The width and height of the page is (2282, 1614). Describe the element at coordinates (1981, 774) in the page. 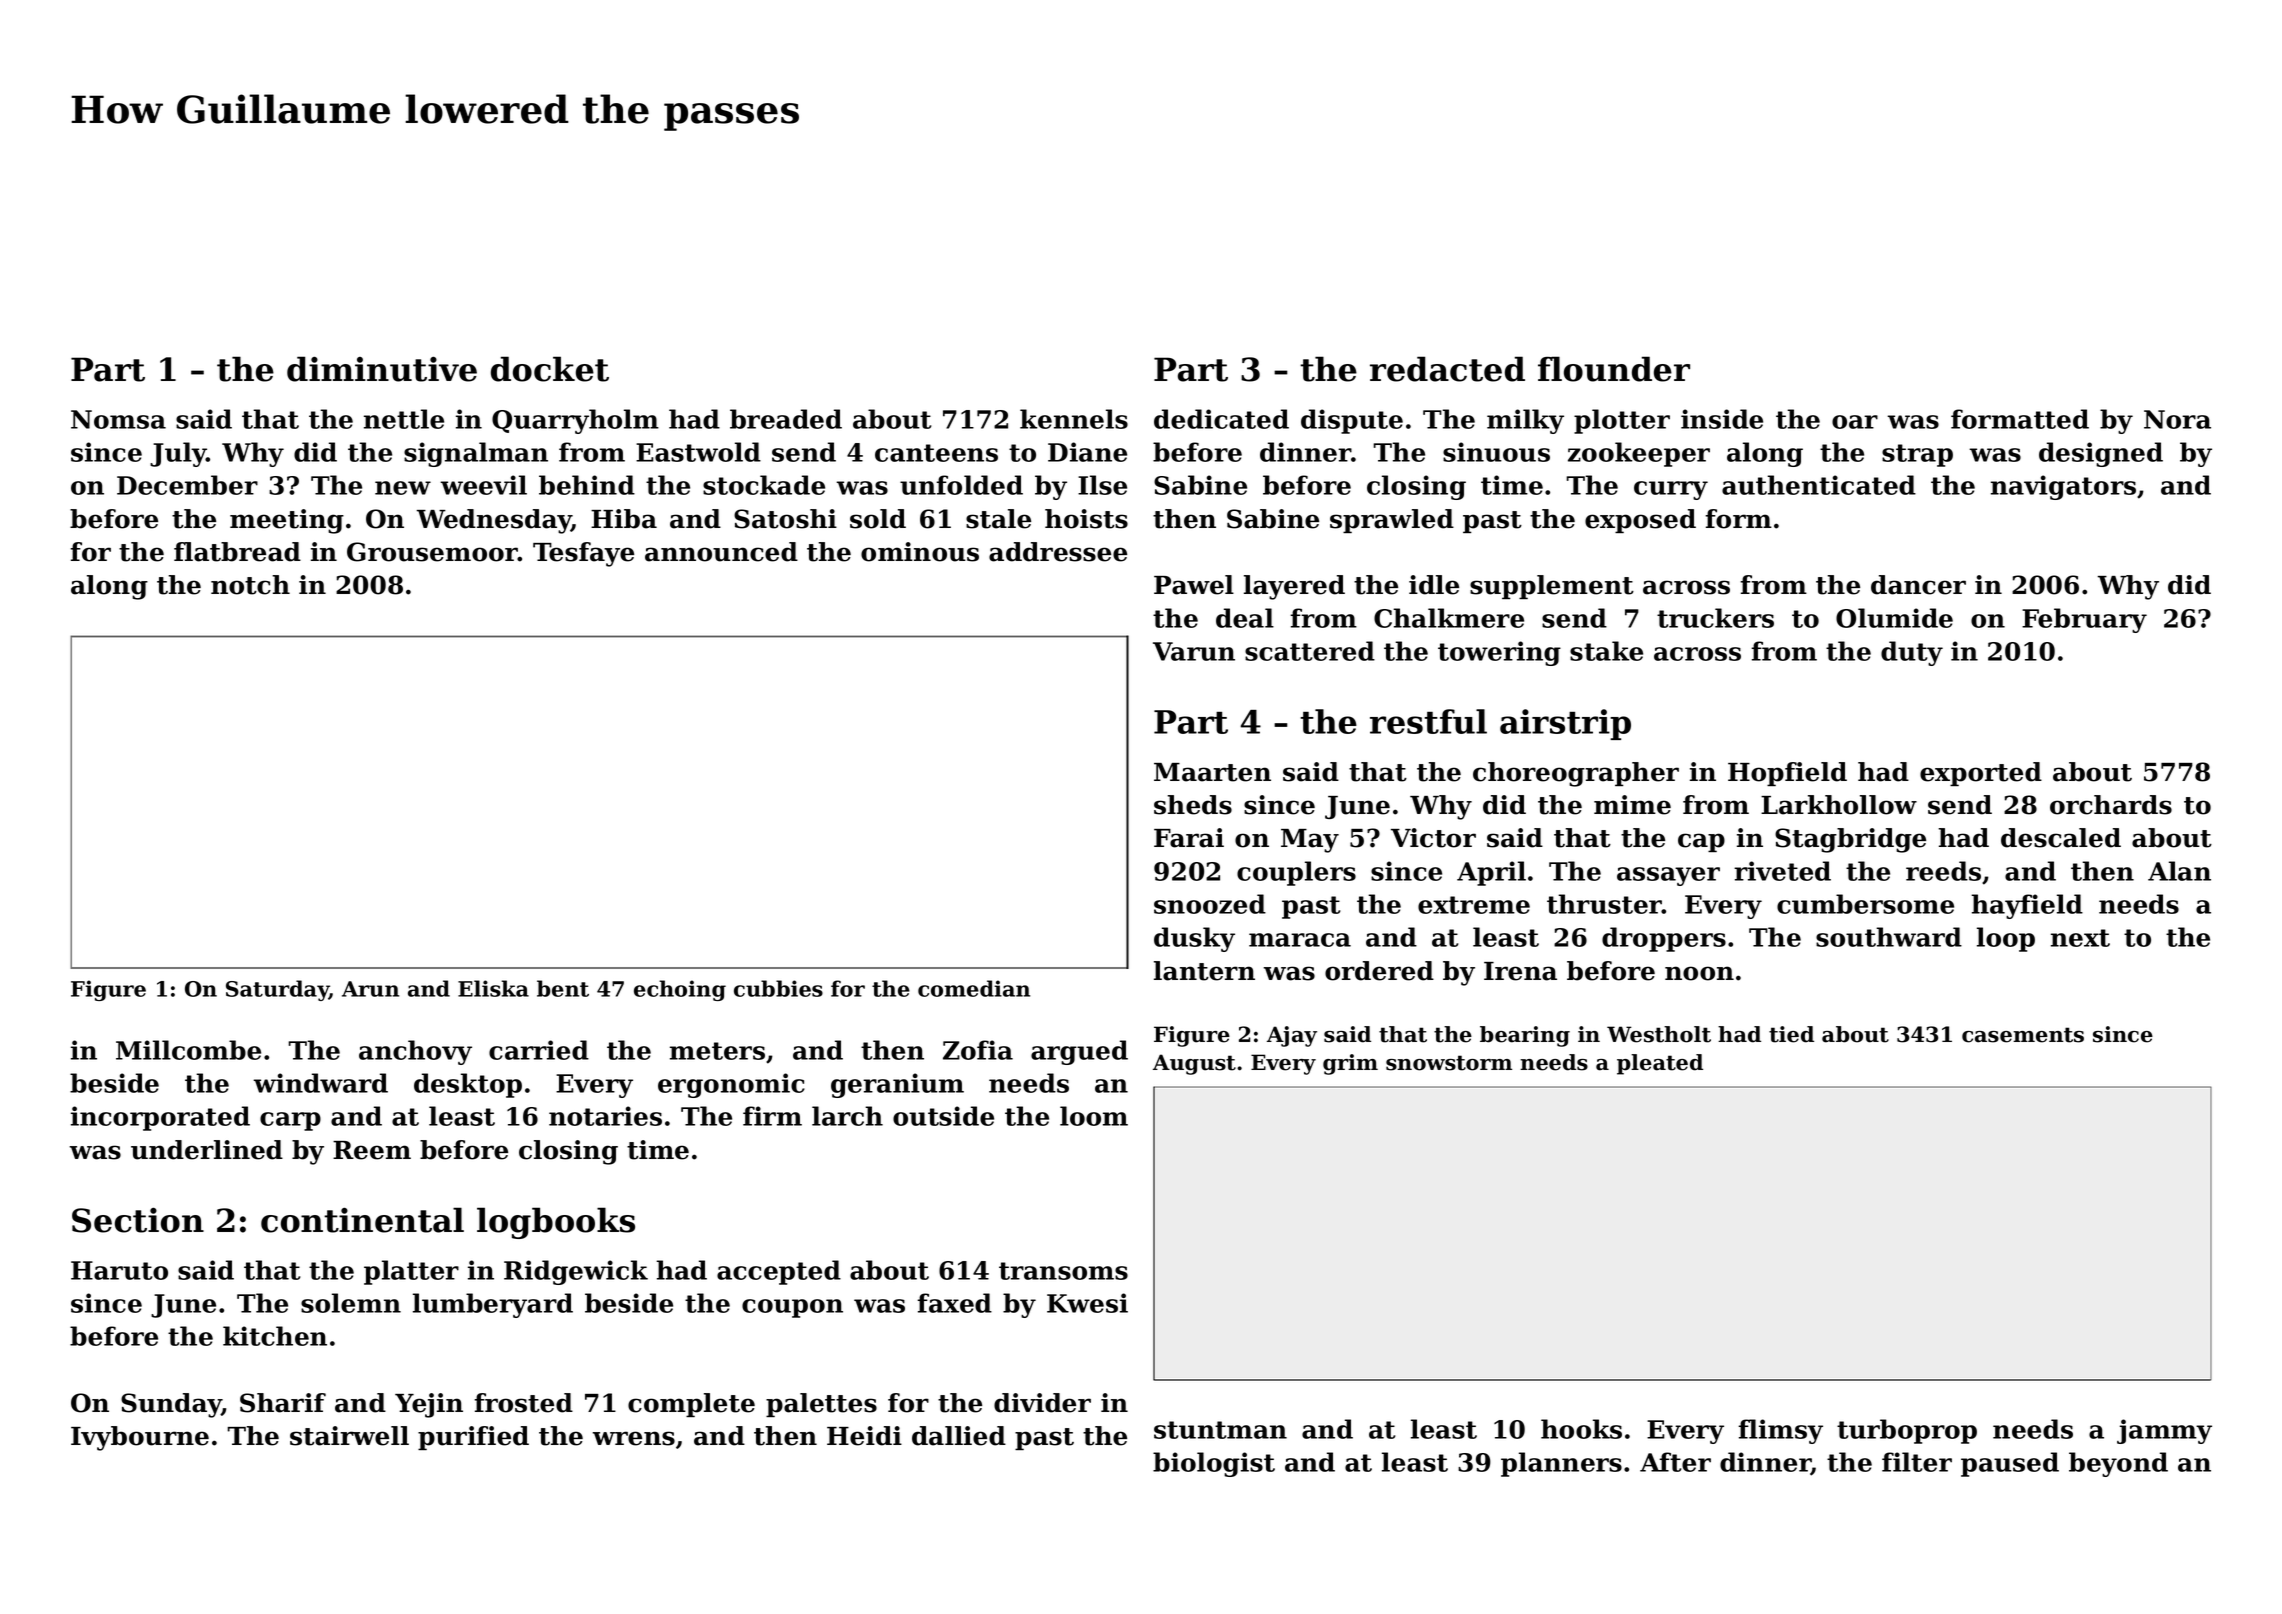

I see `exported` at that location.
